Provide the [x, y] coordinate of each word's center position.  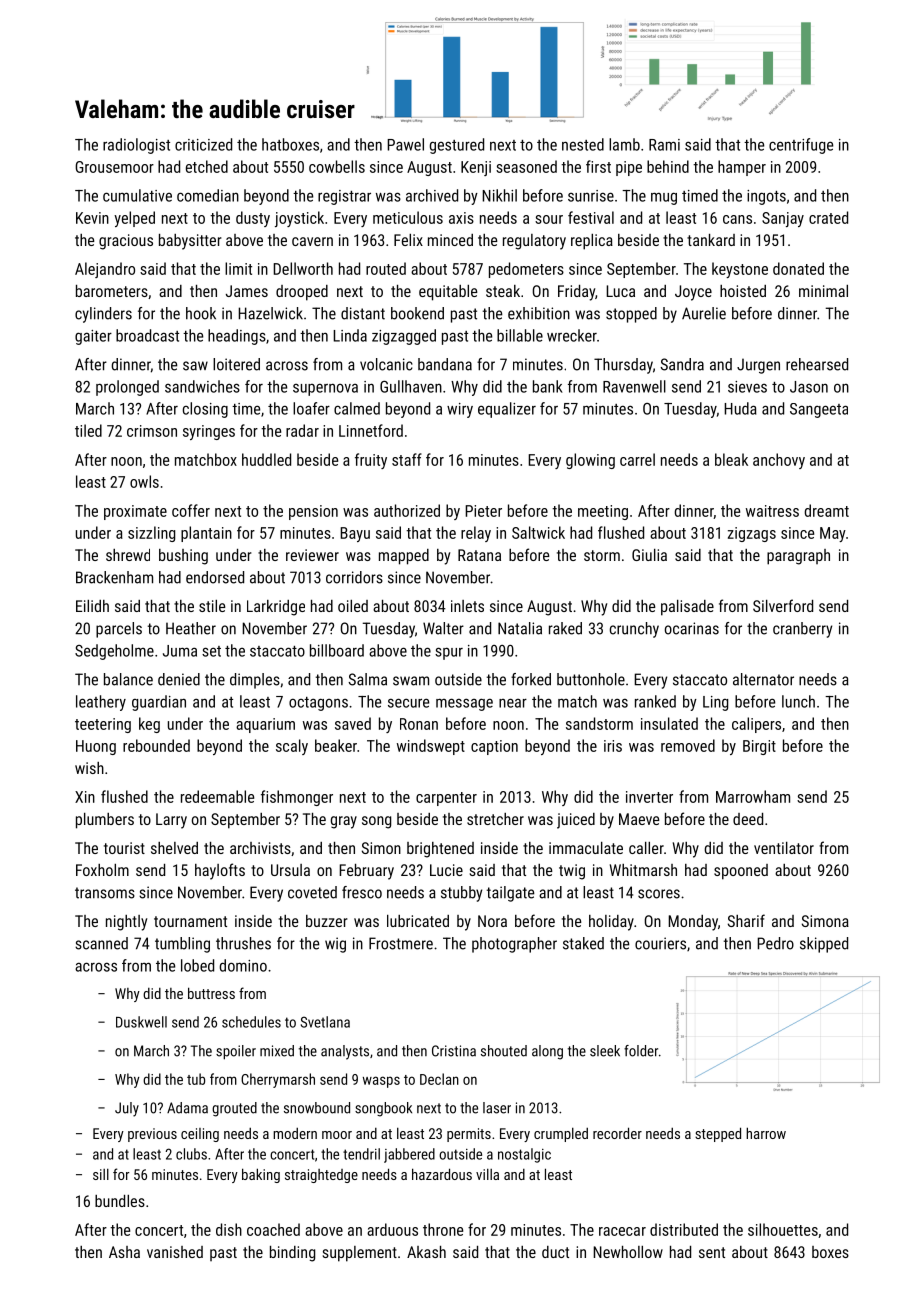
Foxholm [102, 870]
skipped [824, 945]
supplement [360, 1254]
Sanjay [783, 219]
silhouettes [783, 1229]
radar [302, 430]
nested [583, 144]
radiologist [136, 146]
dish [229, 1229]
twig [572, 872]
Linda [350, 335]
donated [798, 268]
